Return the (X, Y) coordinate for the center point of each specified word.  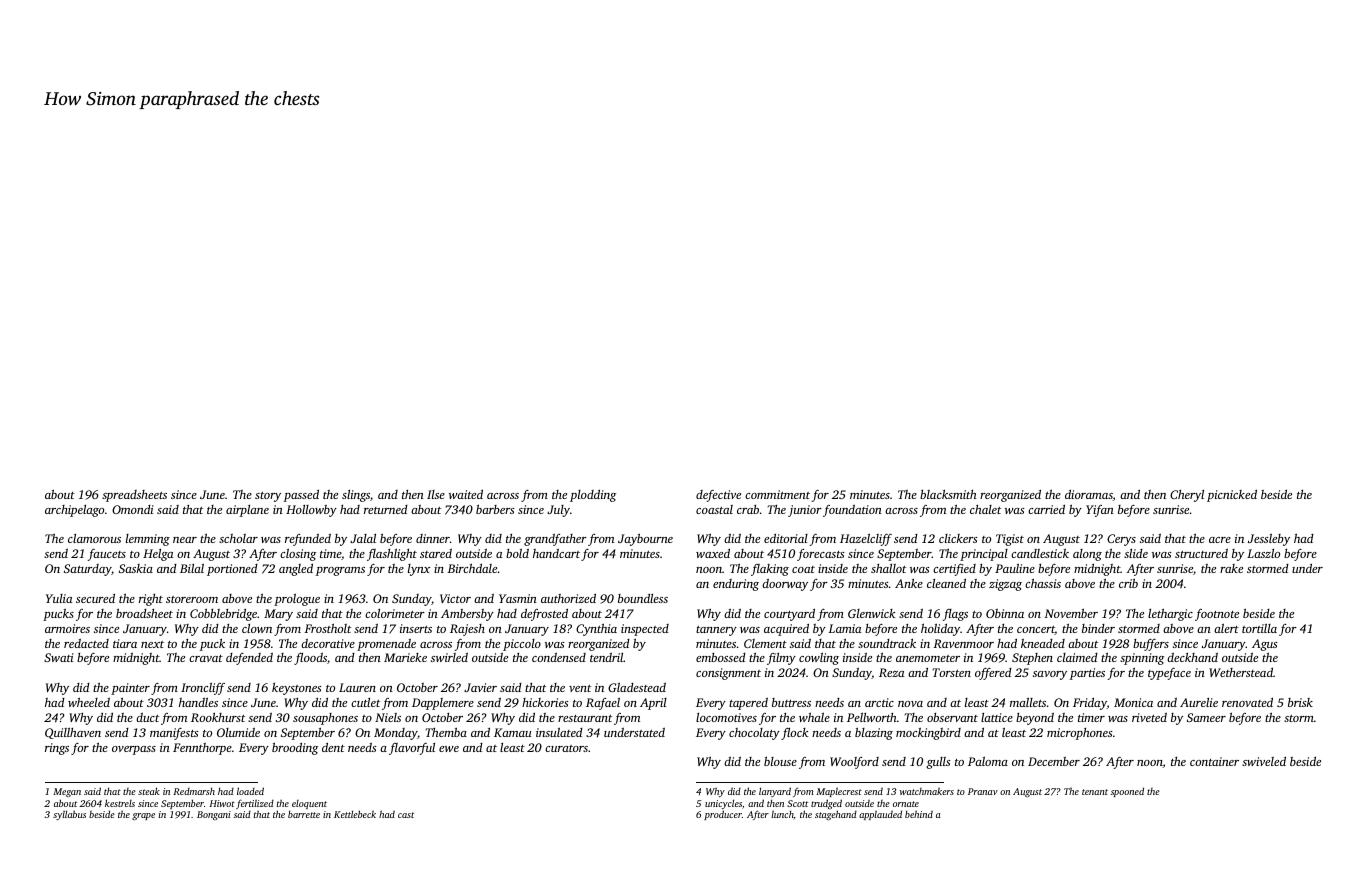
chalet (985, 509)
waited (466, 494)
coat (803, 569)
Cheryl (1187, 496)
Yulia (59, 598)
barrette (304, 814)
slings (356, 496)
